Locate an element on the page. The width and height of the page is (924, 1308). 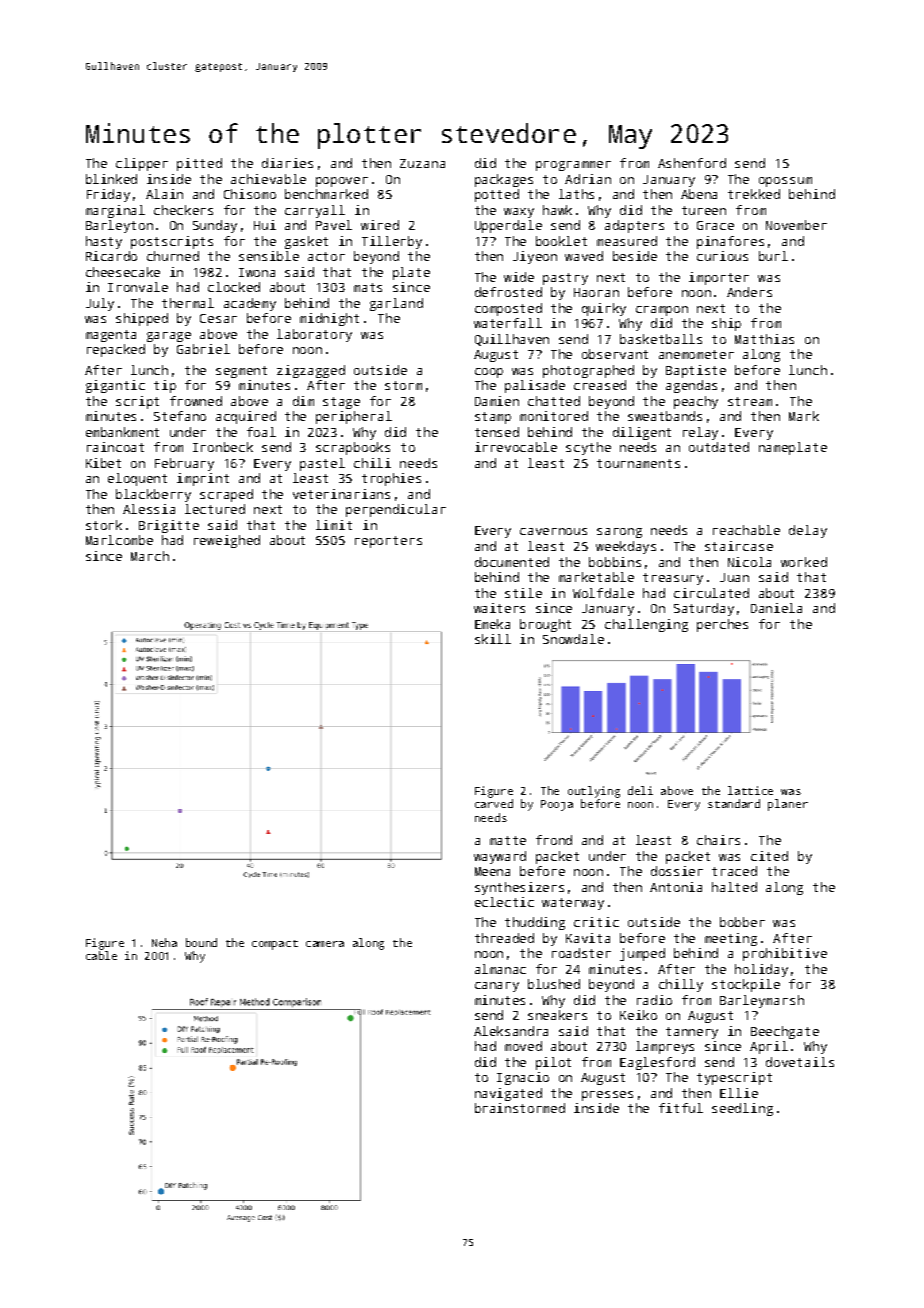
cavernous is located at coordinates (553, 531).
